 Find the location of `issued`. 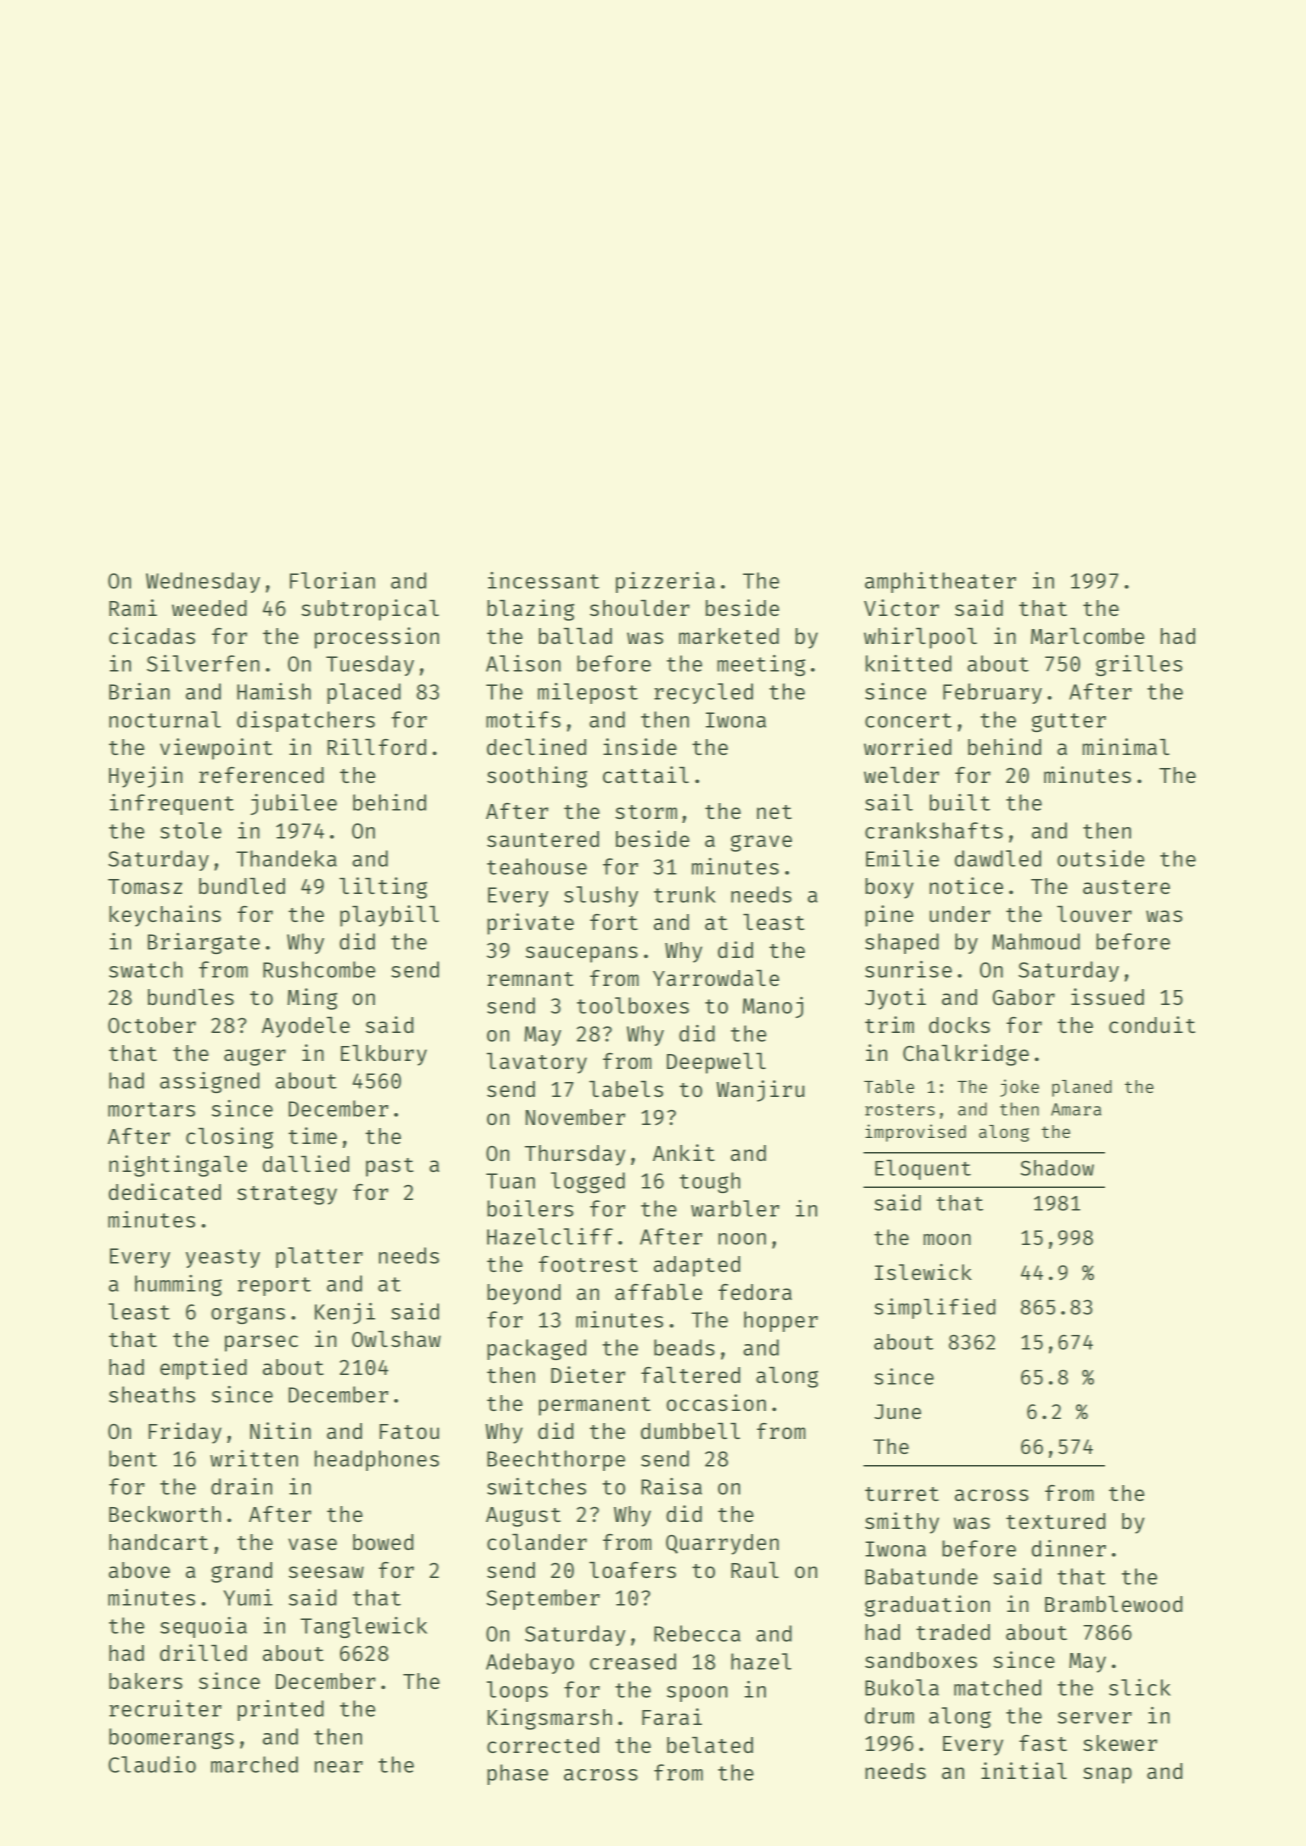

issued is located at coordinates (1107, 996).
